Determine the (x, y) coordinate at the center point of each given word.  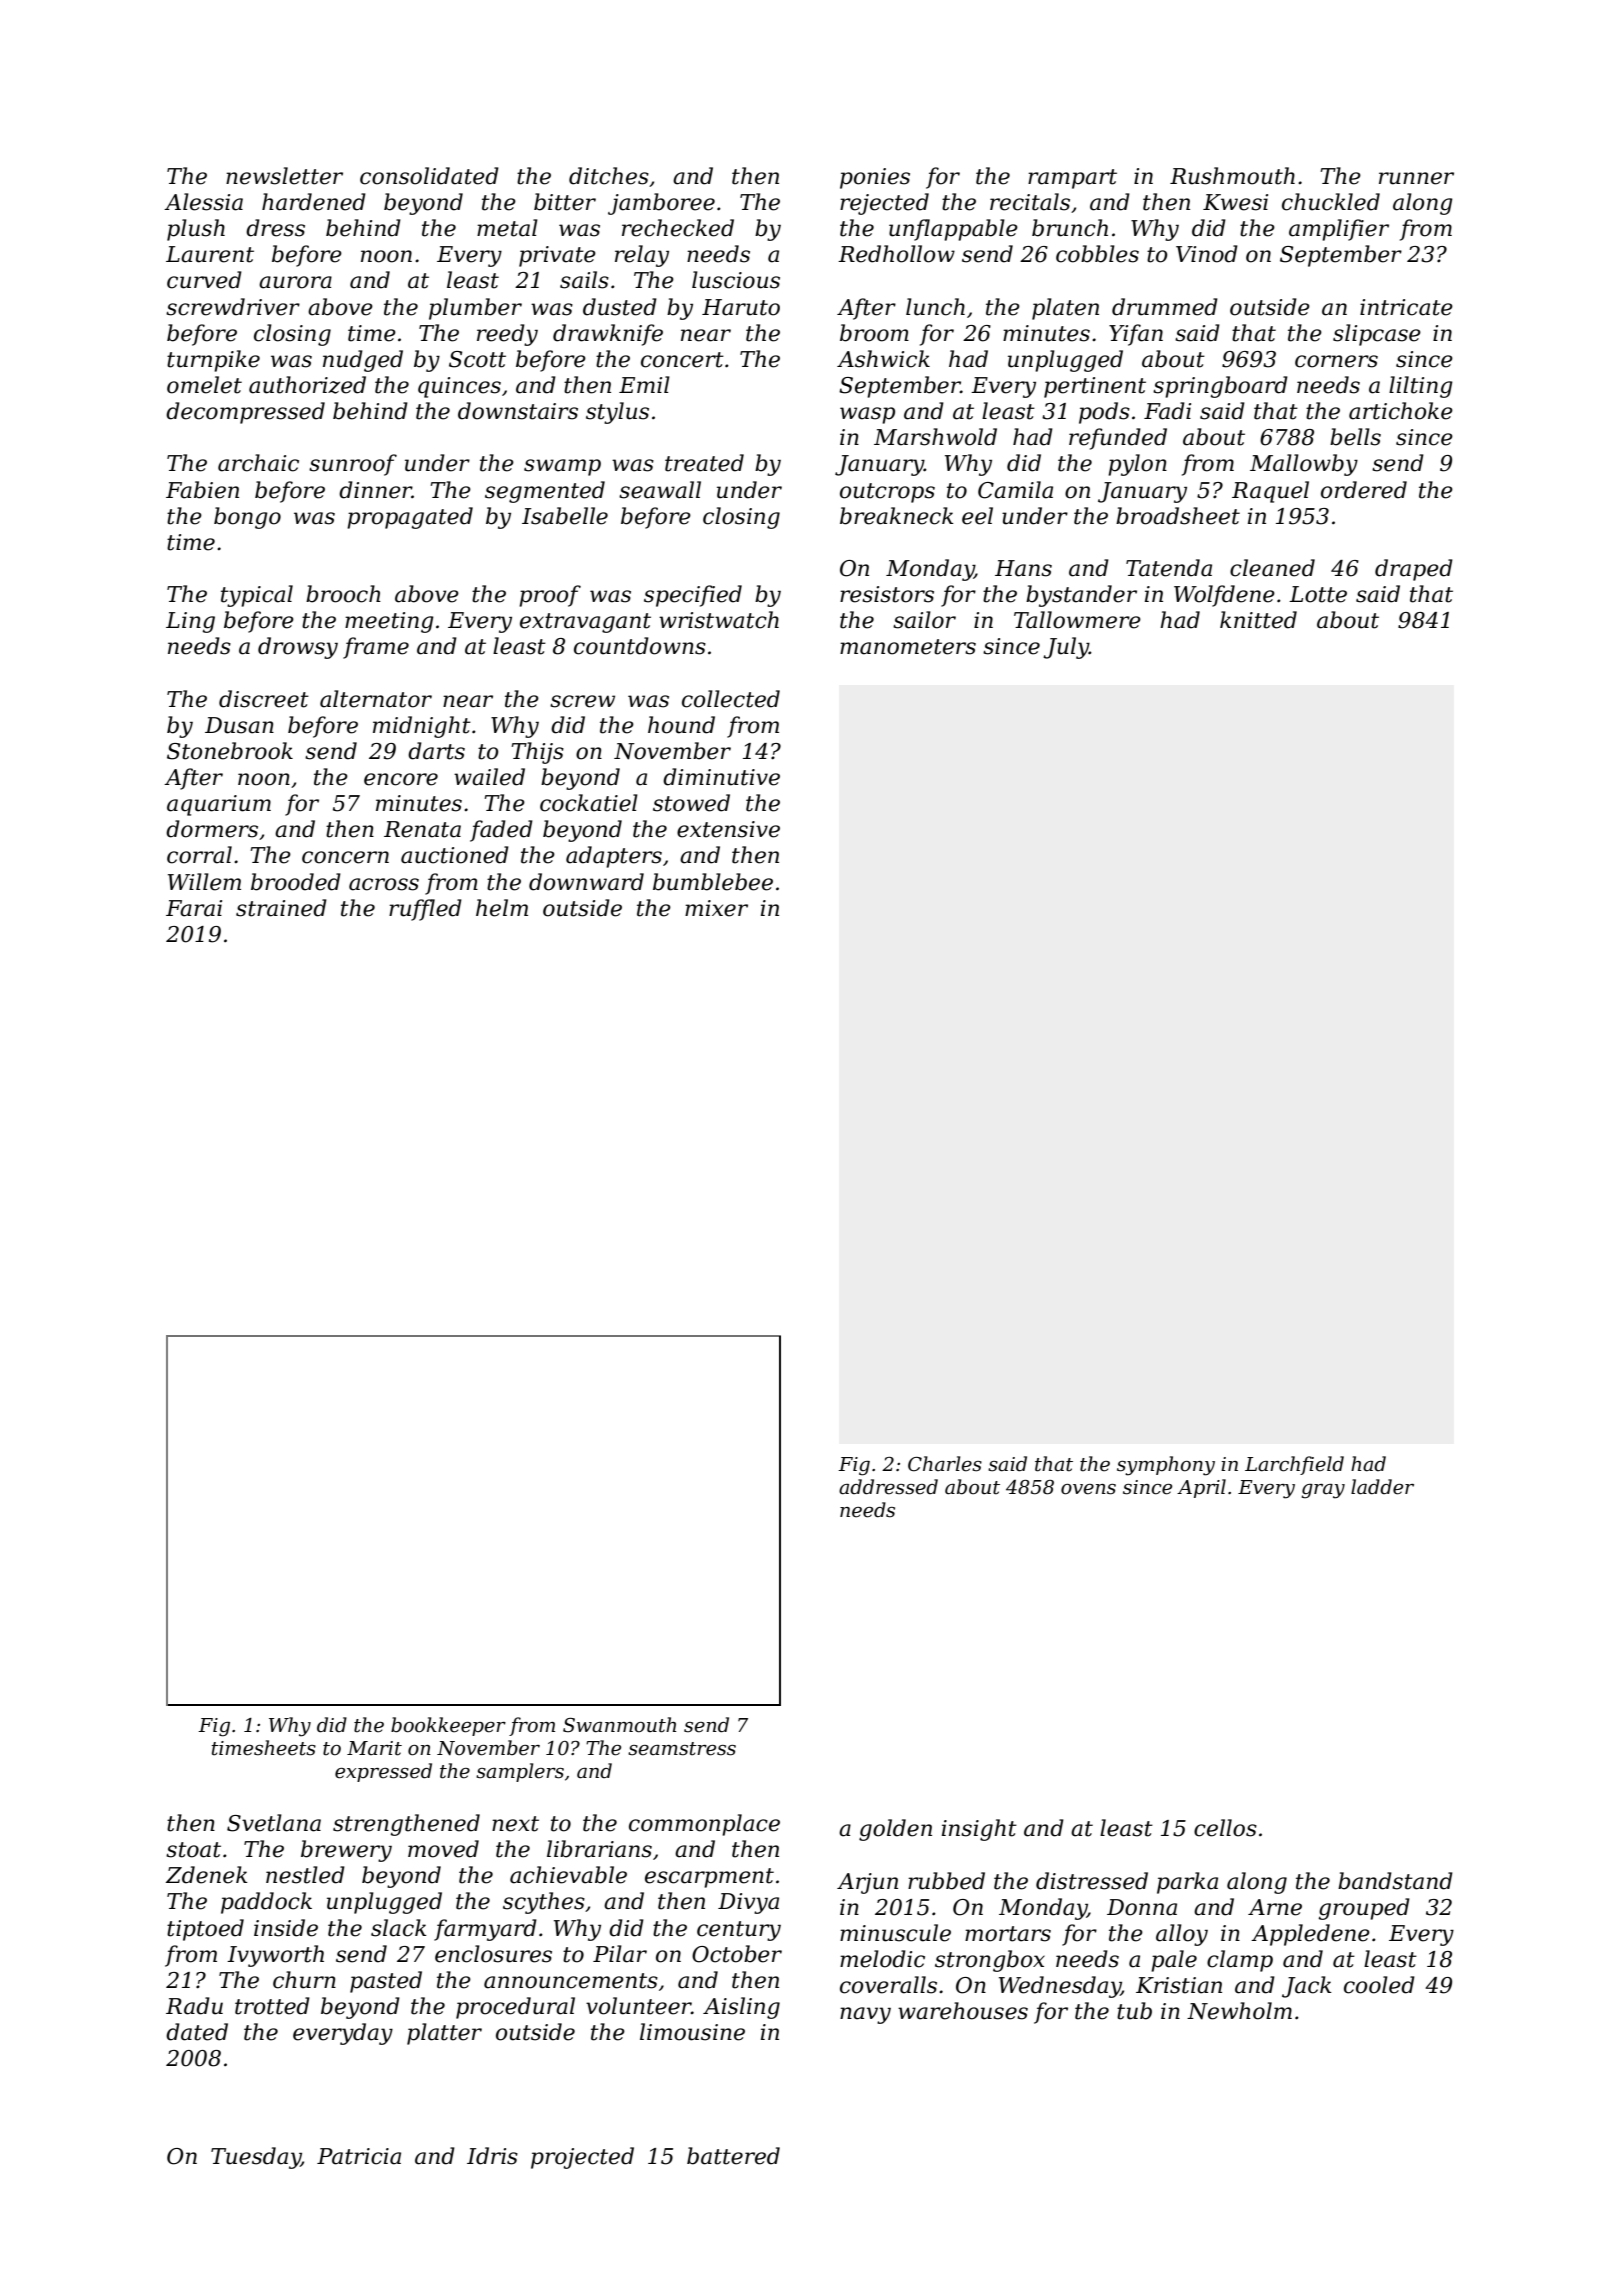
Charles (945, 1464)
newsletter (284, 176)
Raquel (1270, 492)
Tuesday (256, 2158)
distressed (1092, 1881)
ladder (1382, 1487)
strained (281, 908)
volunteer (638, 2006)
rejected (884, 204)
